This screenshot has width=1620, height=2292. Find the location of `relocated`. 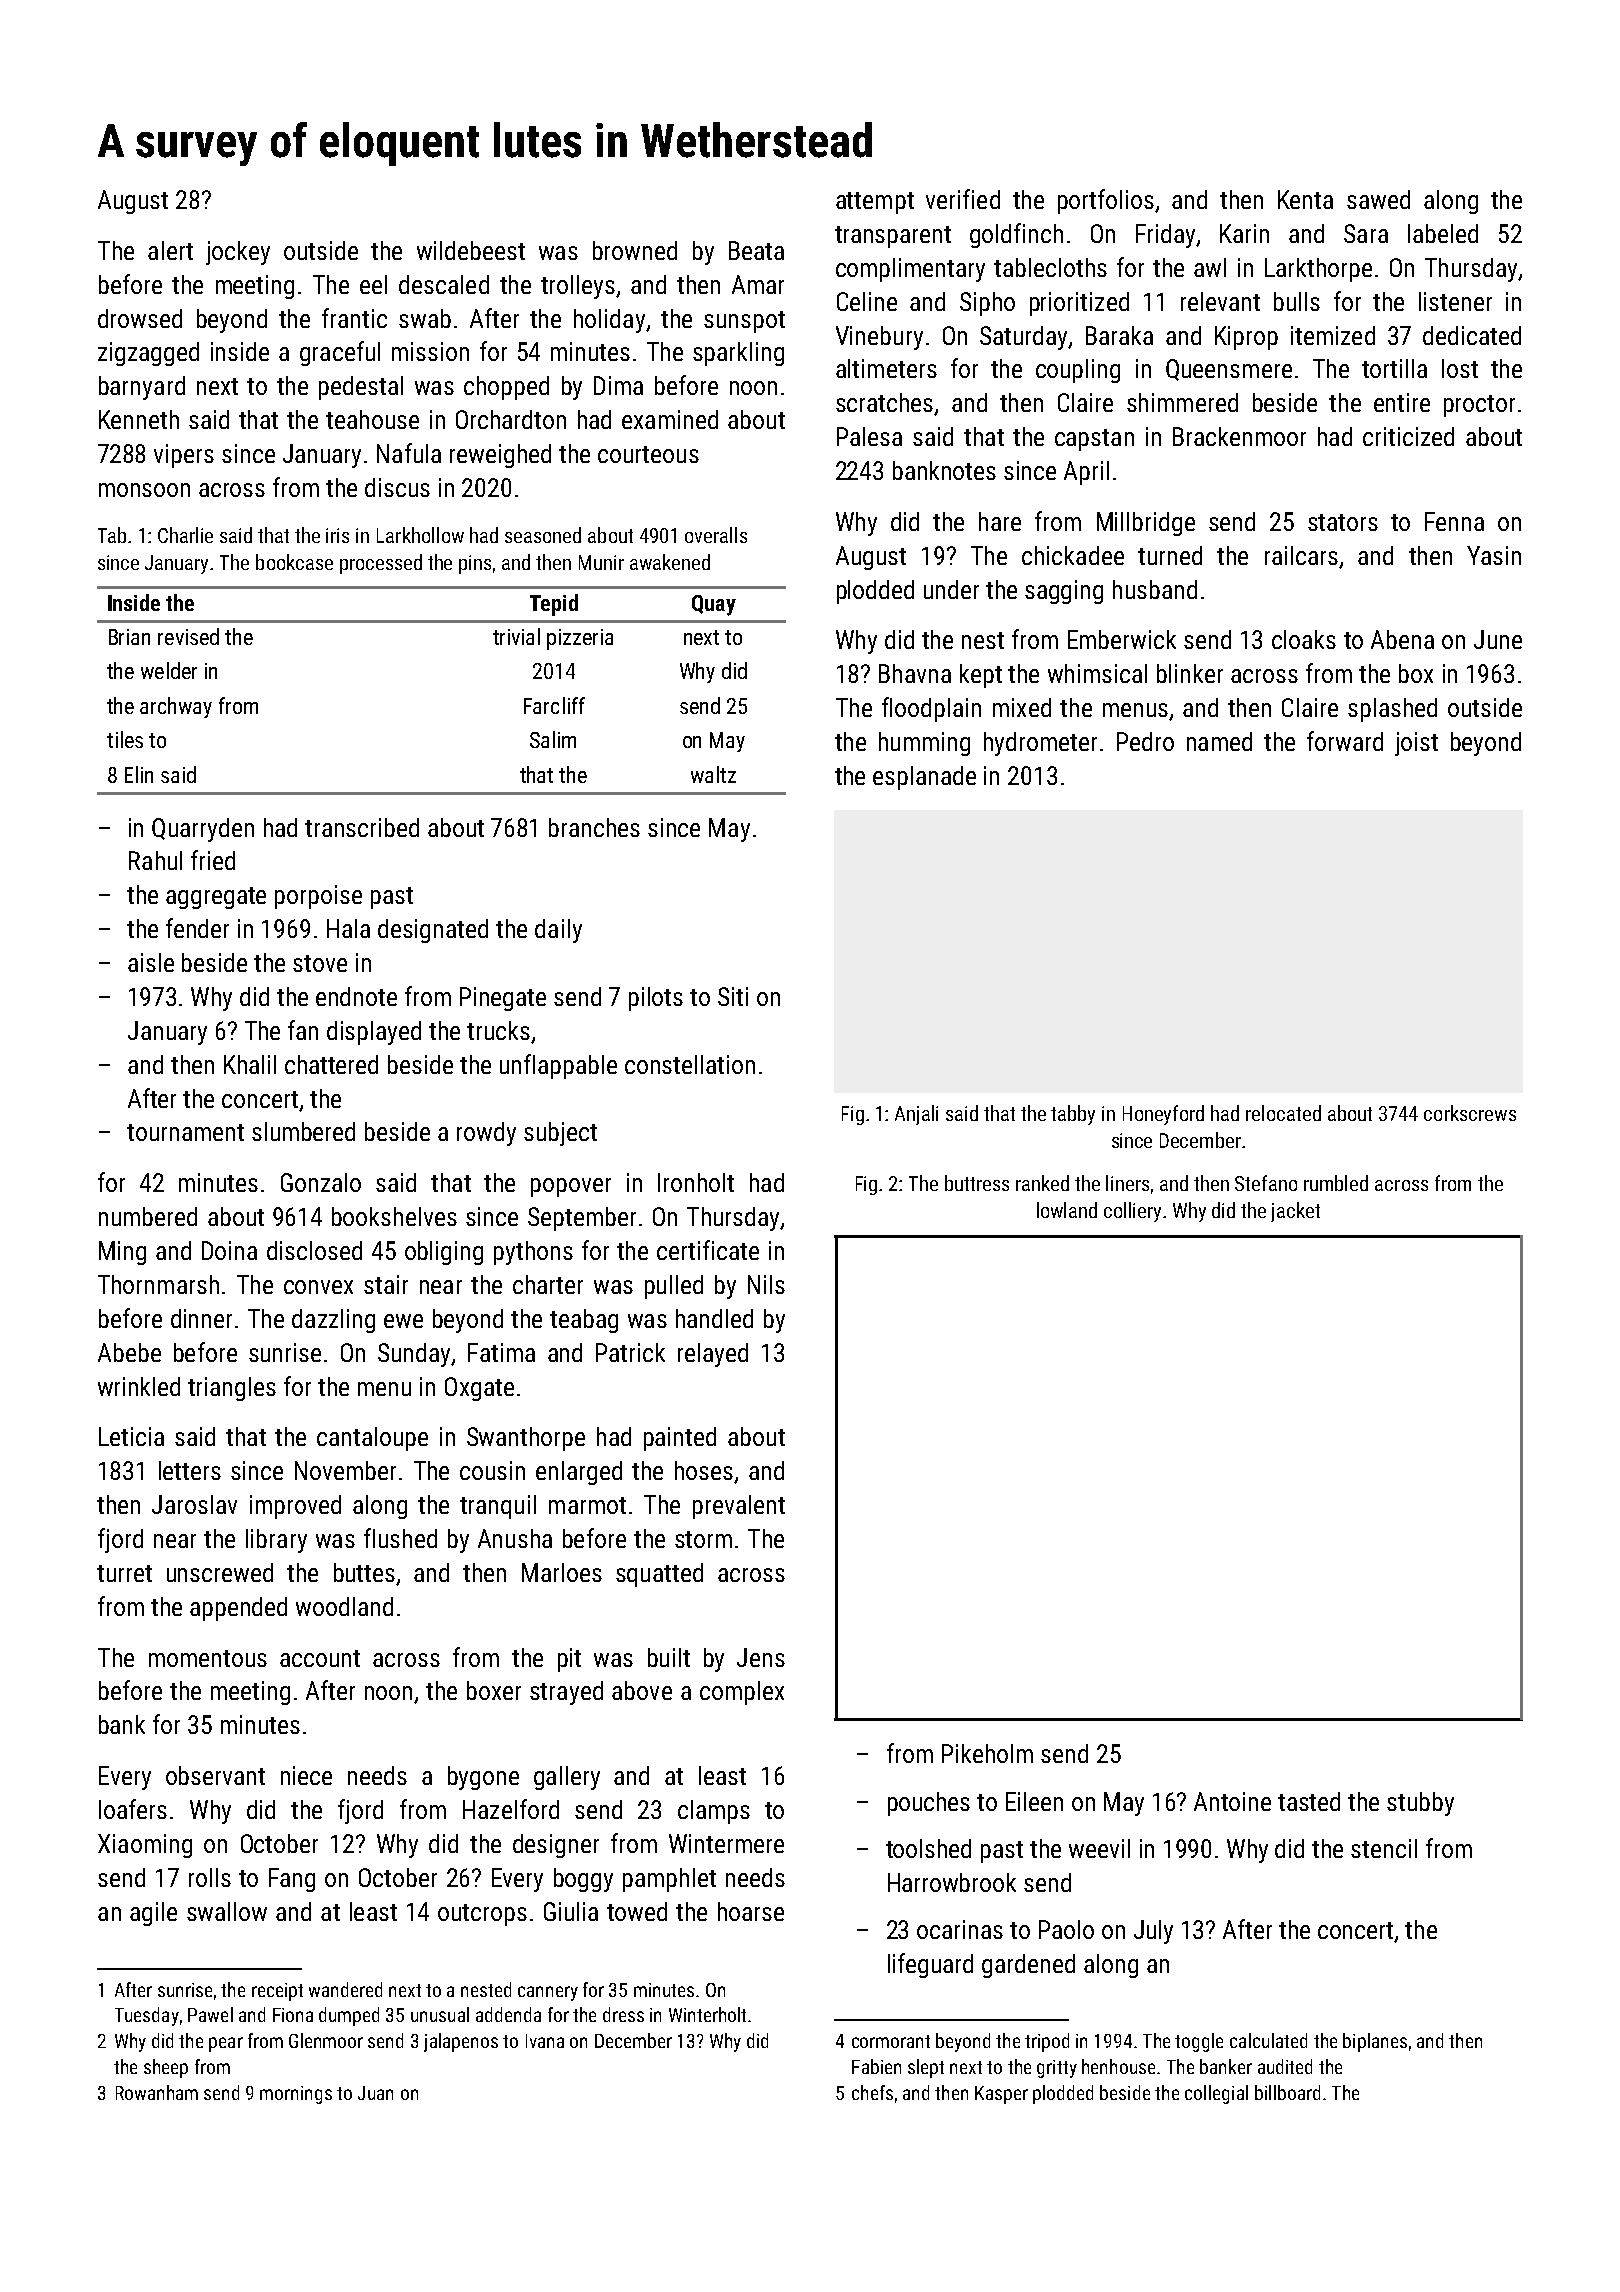

relocated is located at coordinates (1283, 1113).
